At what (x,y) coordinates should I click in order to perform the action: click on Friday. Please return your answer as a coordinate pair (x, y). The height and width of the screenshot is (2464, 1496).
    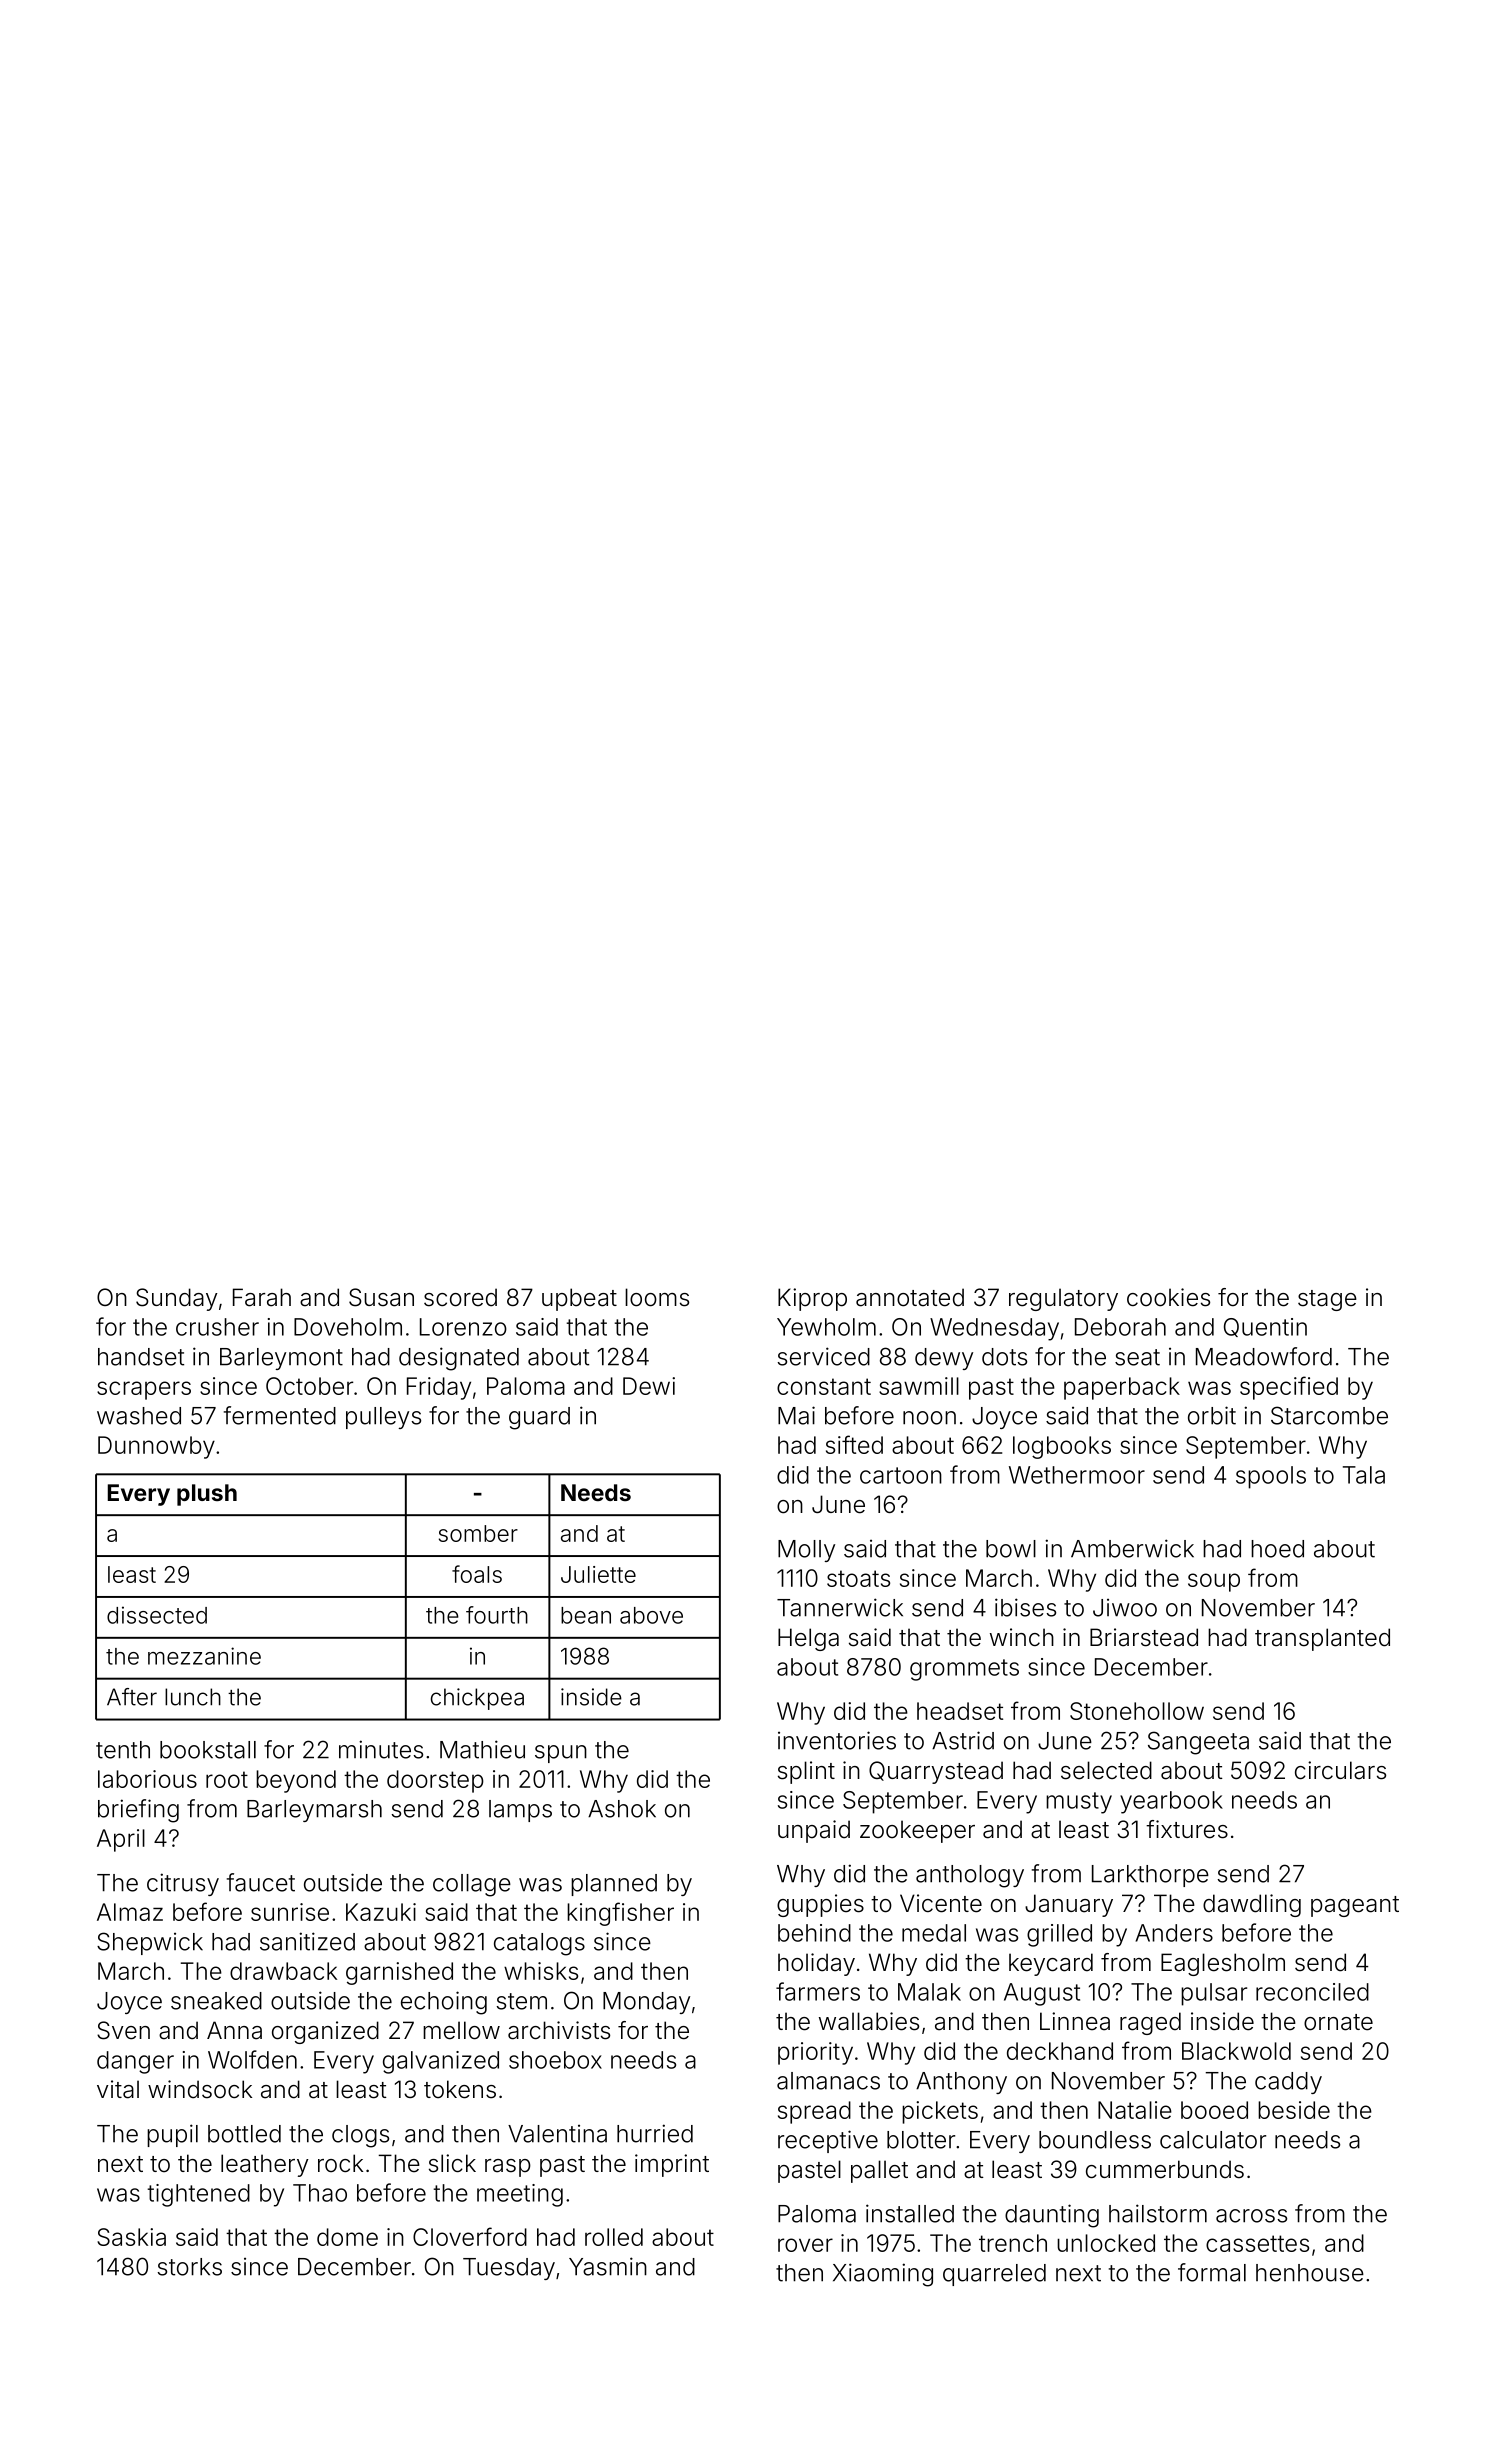
    Looking at the image, I should click on (439, 1388).
